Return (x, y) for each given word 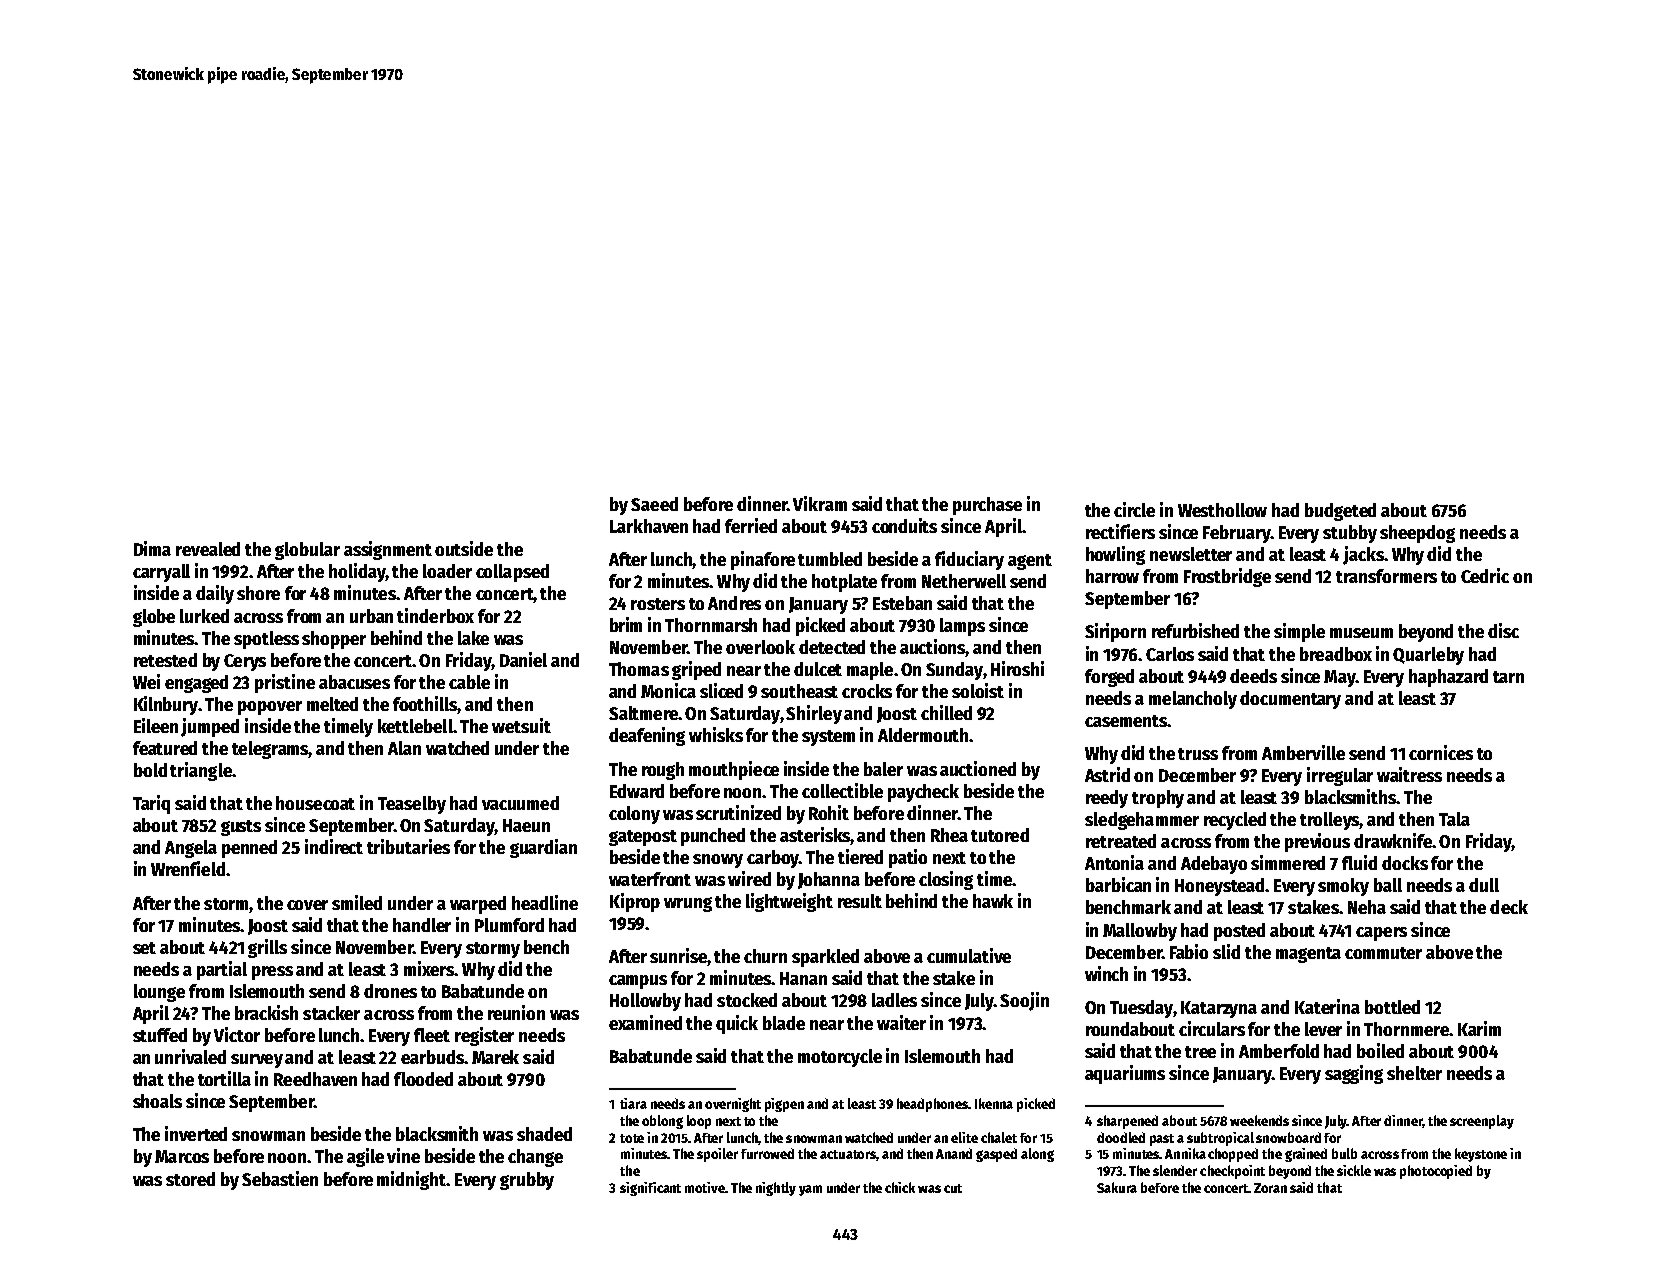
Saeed (654, 504)
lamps (962, 627)
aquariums (1125, 1074)
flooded (423, 1079)
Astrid (1107, 774)
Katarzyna (1219, 1009)
